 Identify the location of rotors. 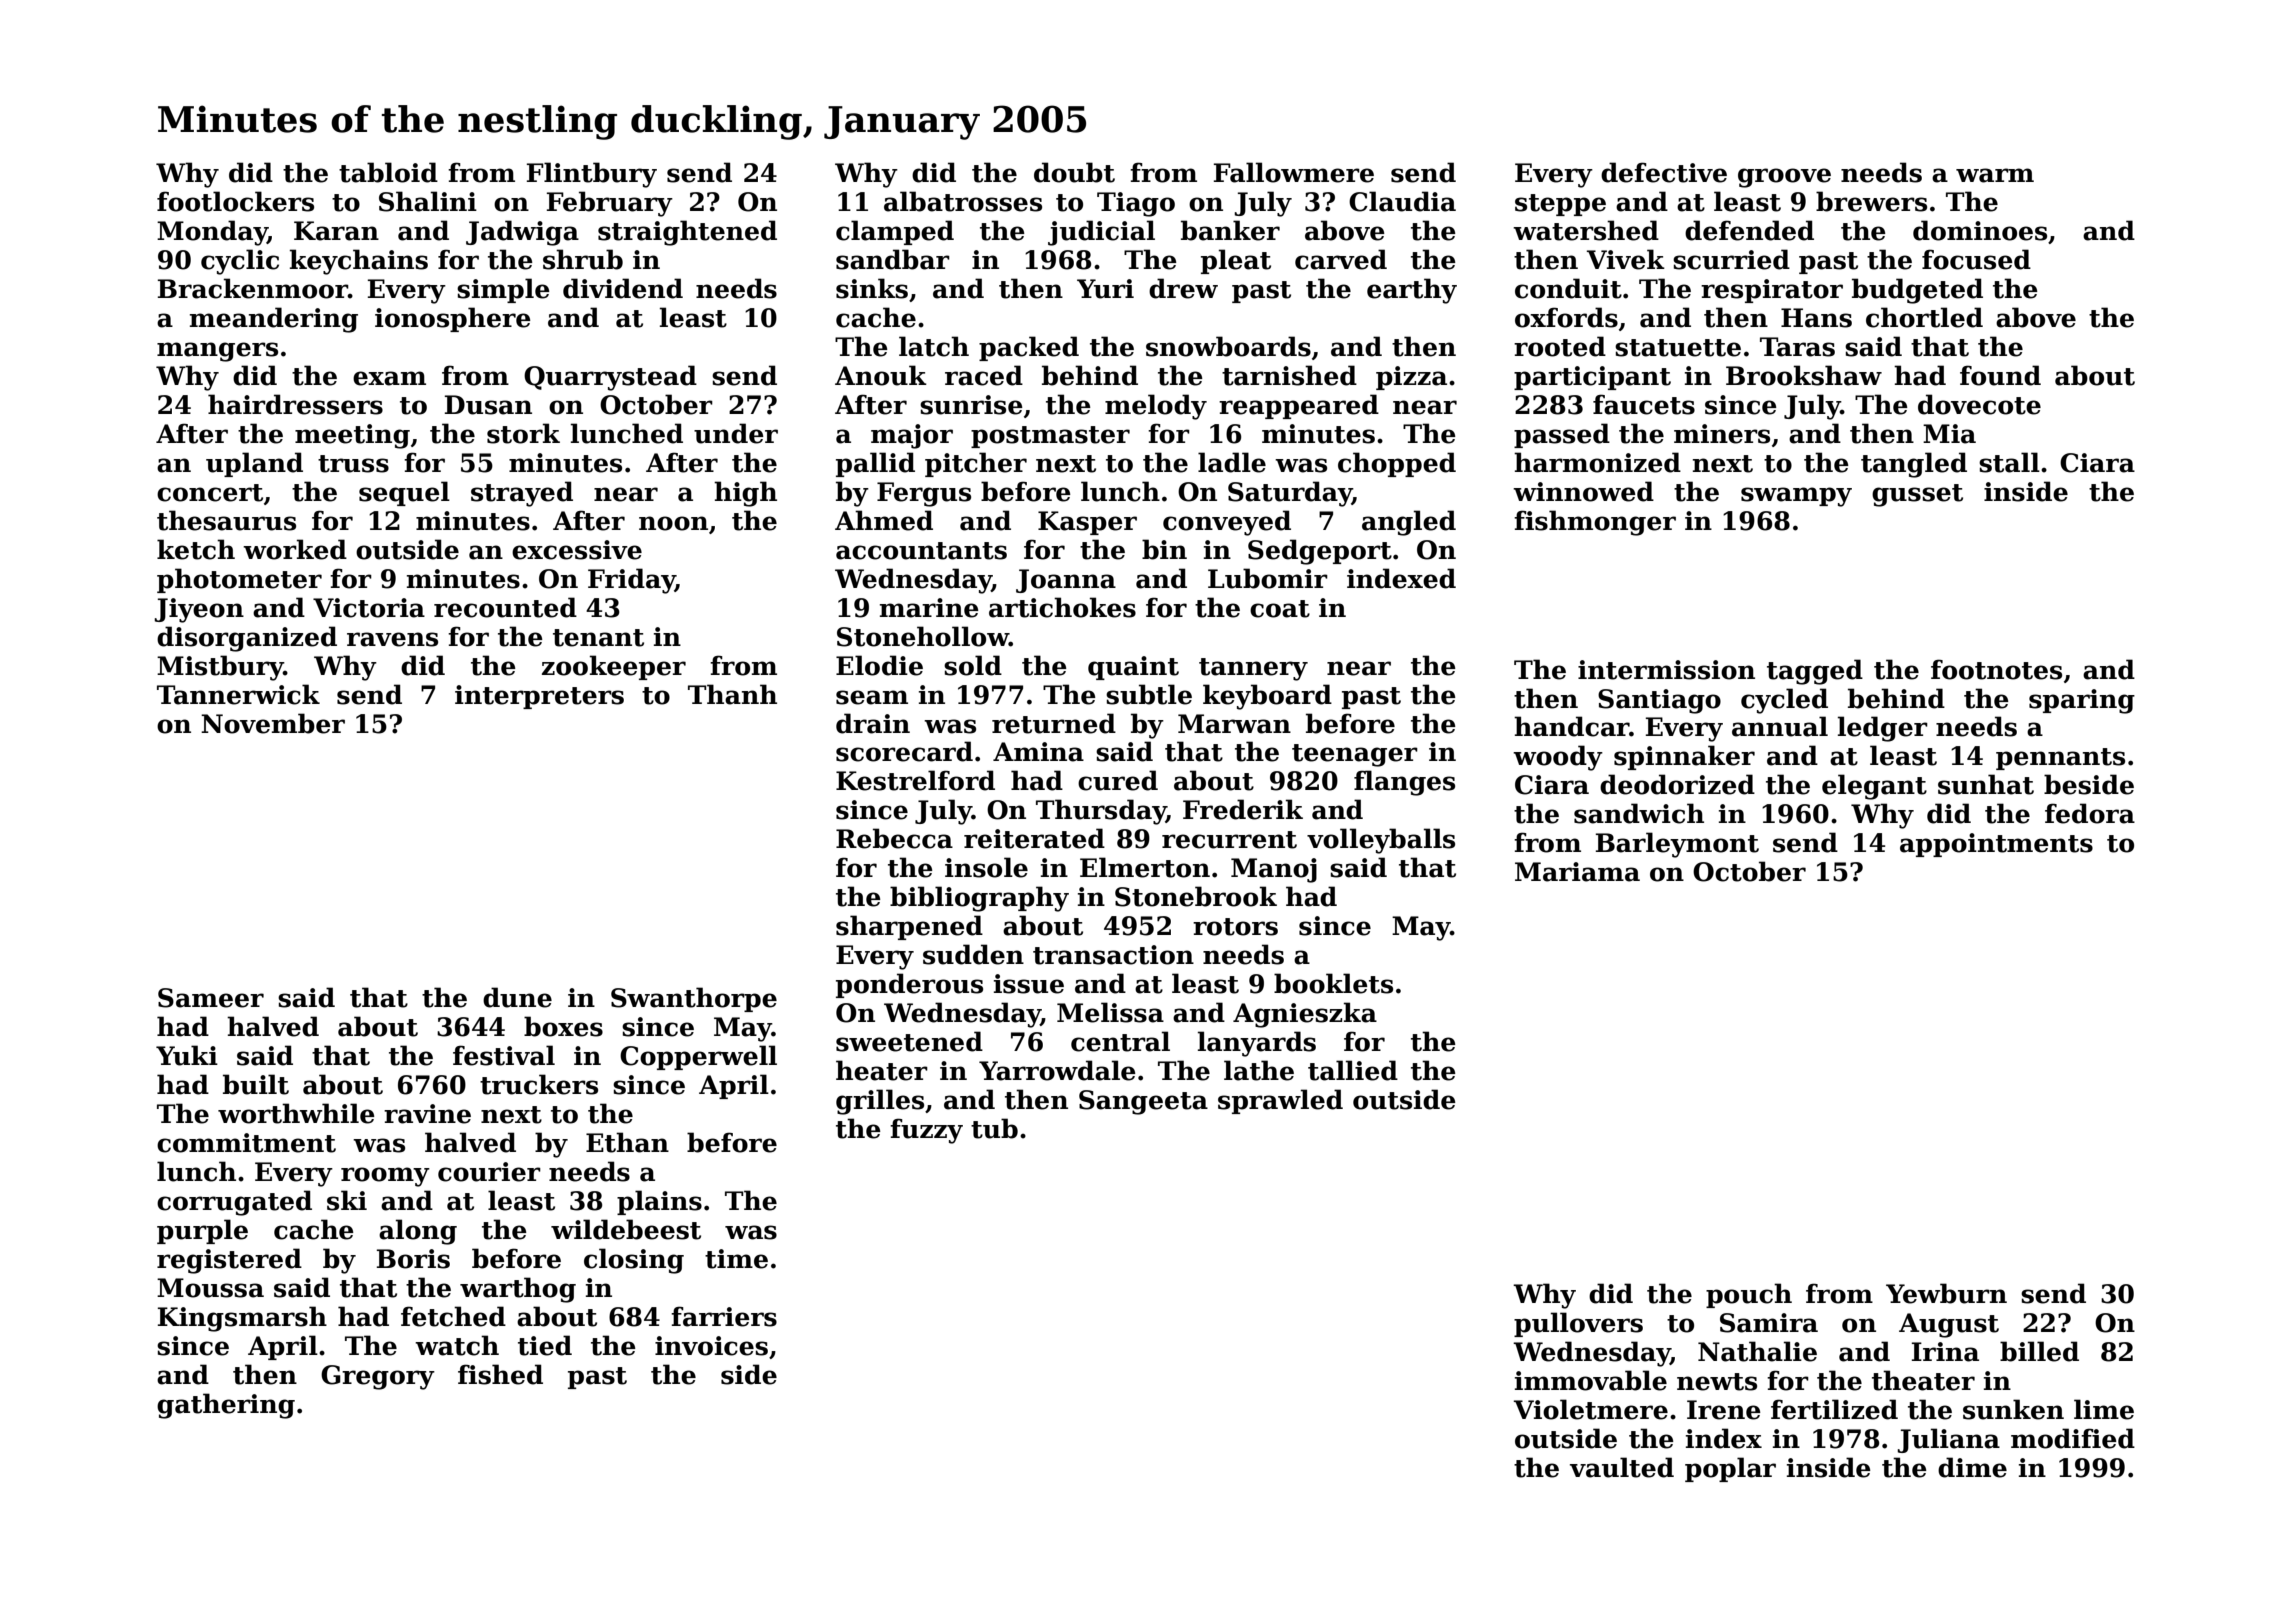
(1235, 927).
